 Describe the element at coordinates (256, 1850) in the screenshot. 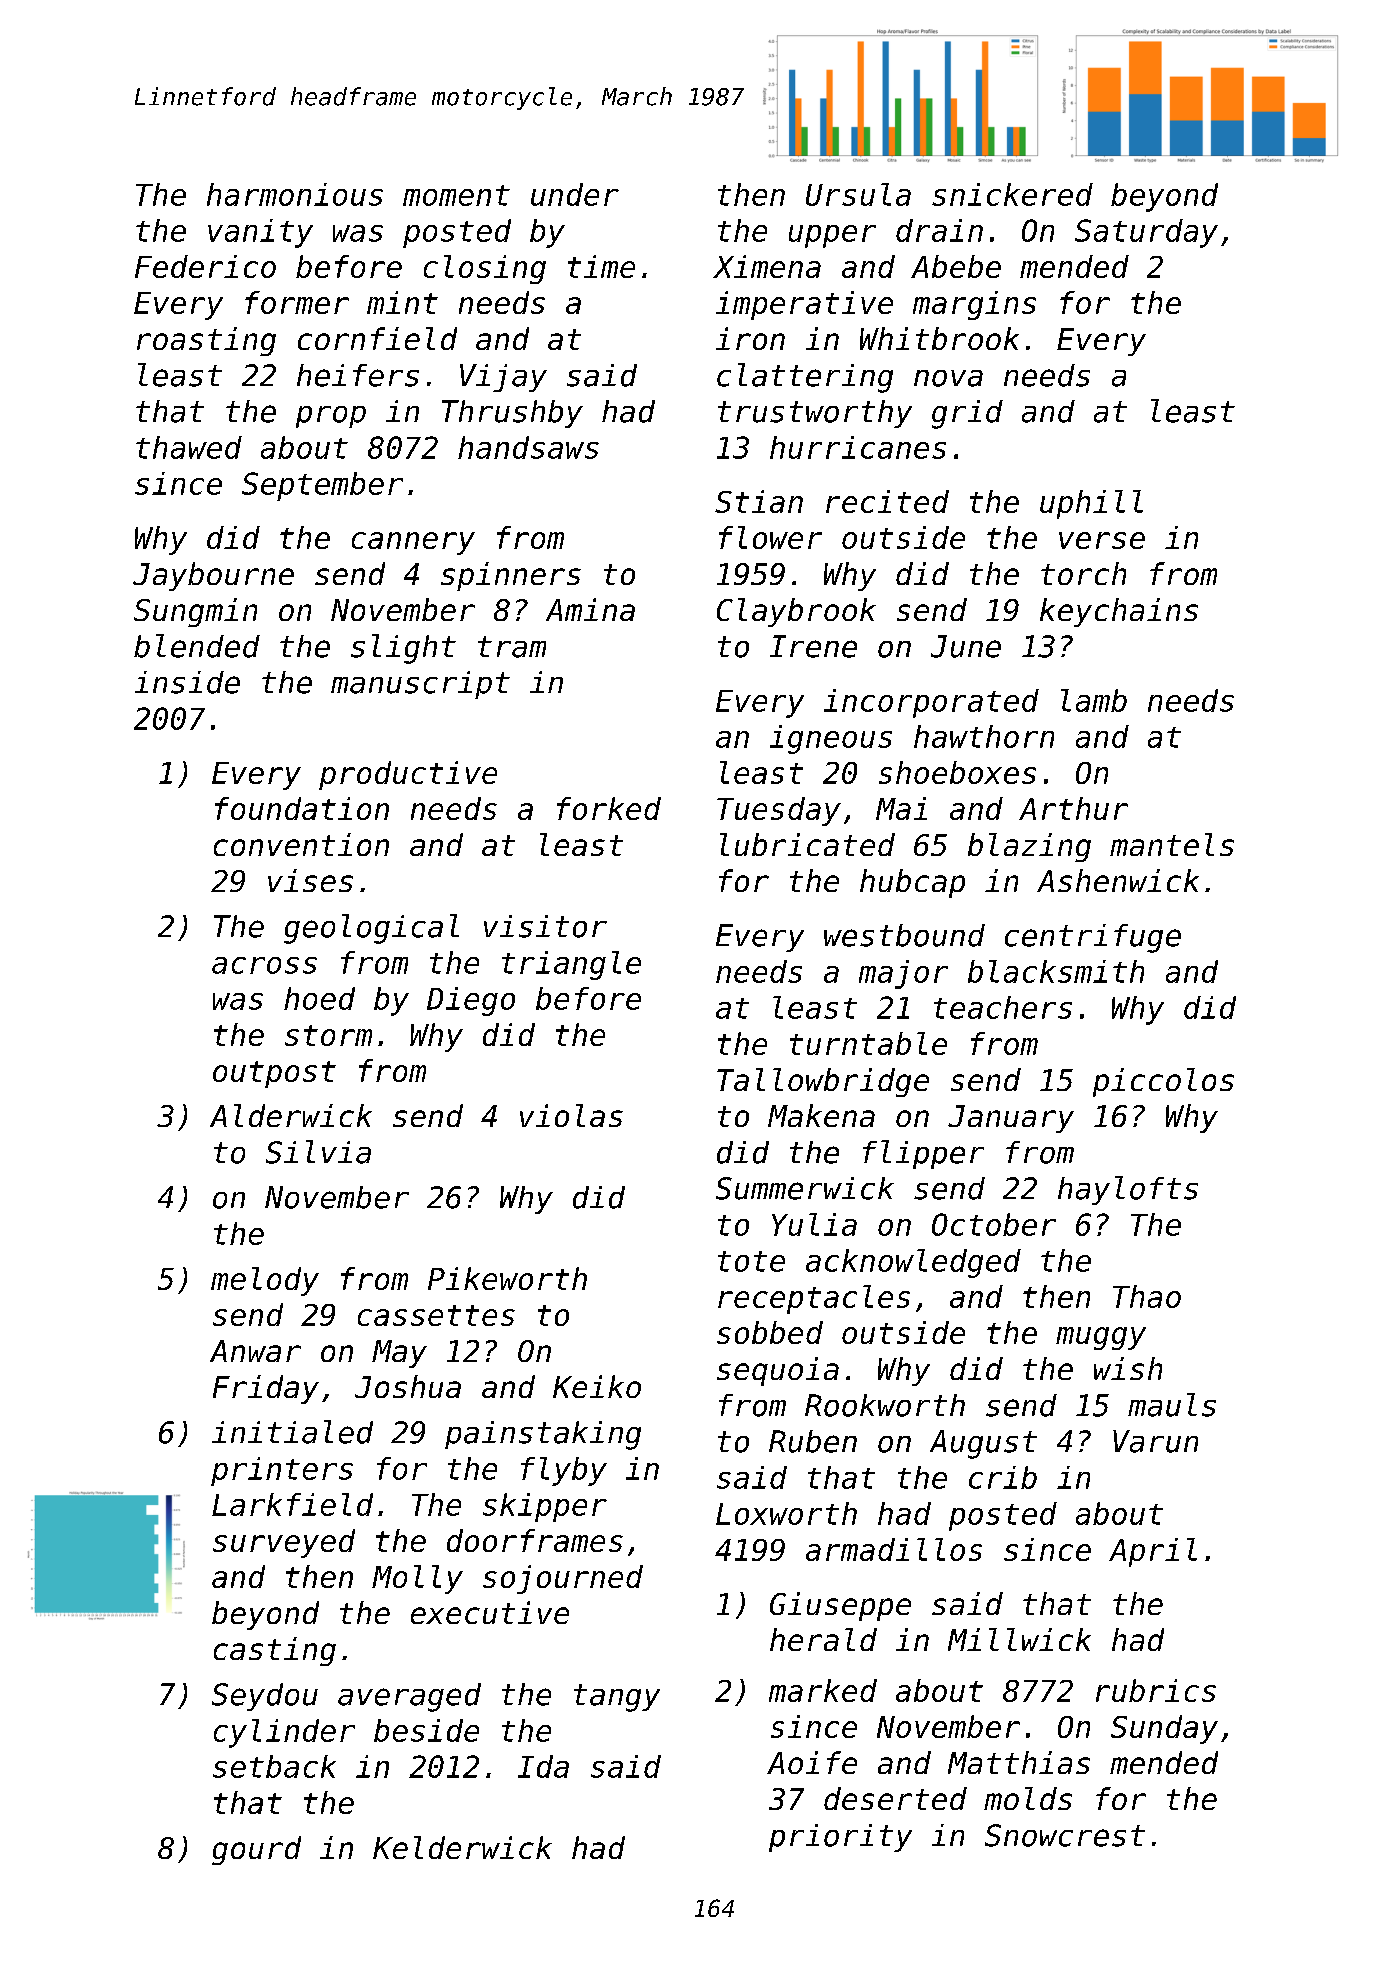

I see `gourd` at that location.
